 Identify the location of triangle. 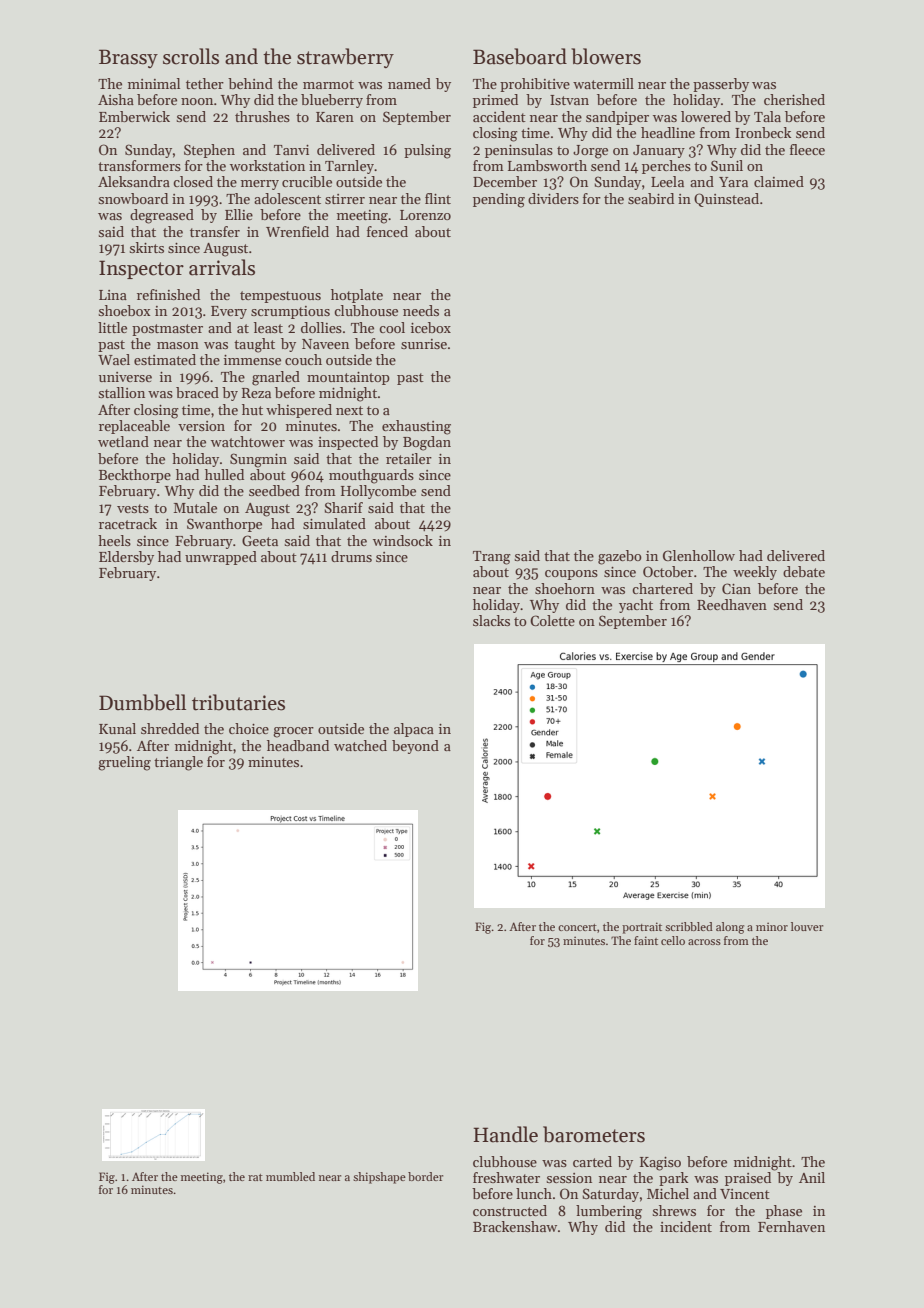
(178, 763).
